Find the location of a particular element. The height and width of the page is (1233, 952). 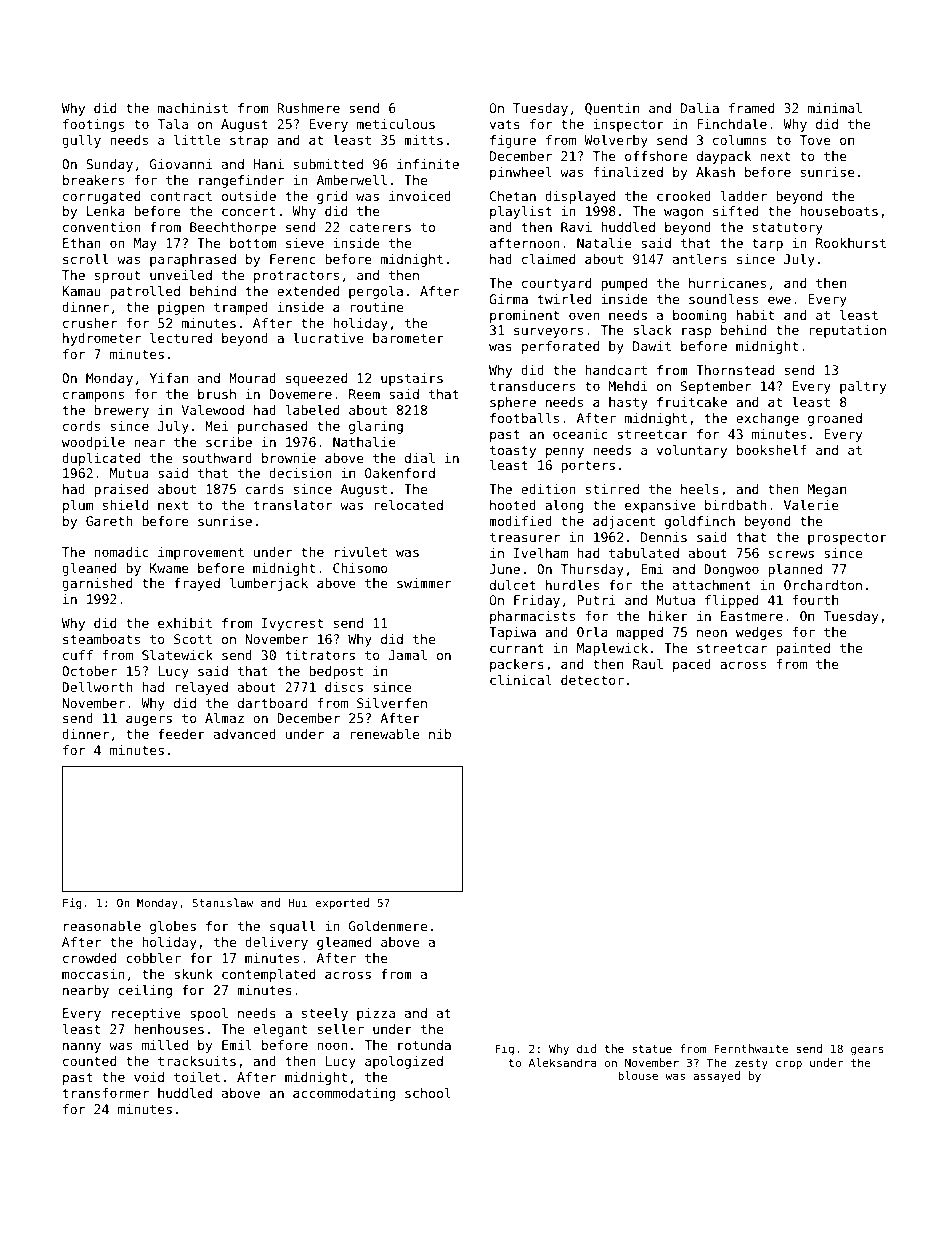

clinical is located at coordinates (521, 680).
